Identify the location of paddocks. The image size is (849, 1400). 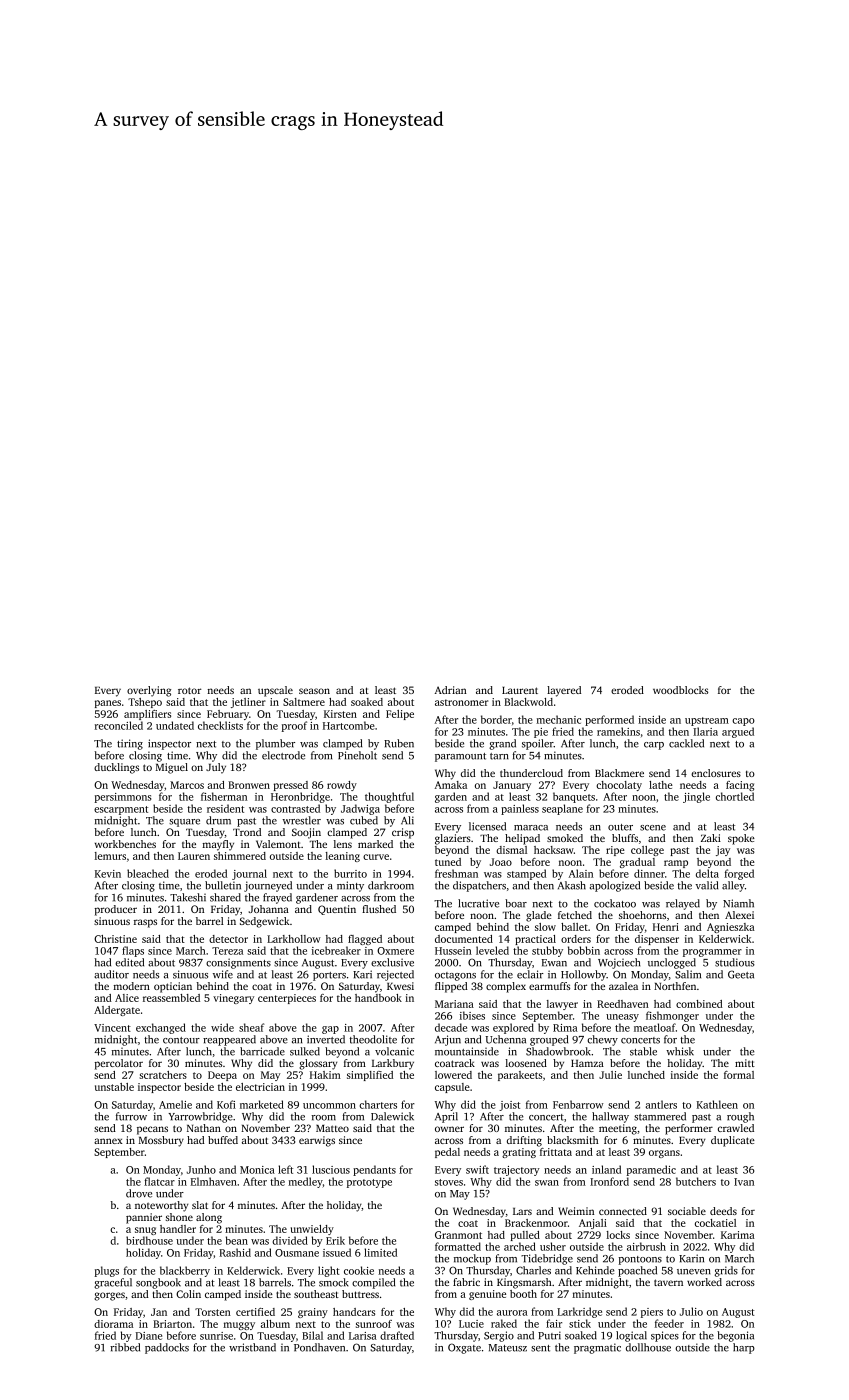
(167, 1348).
